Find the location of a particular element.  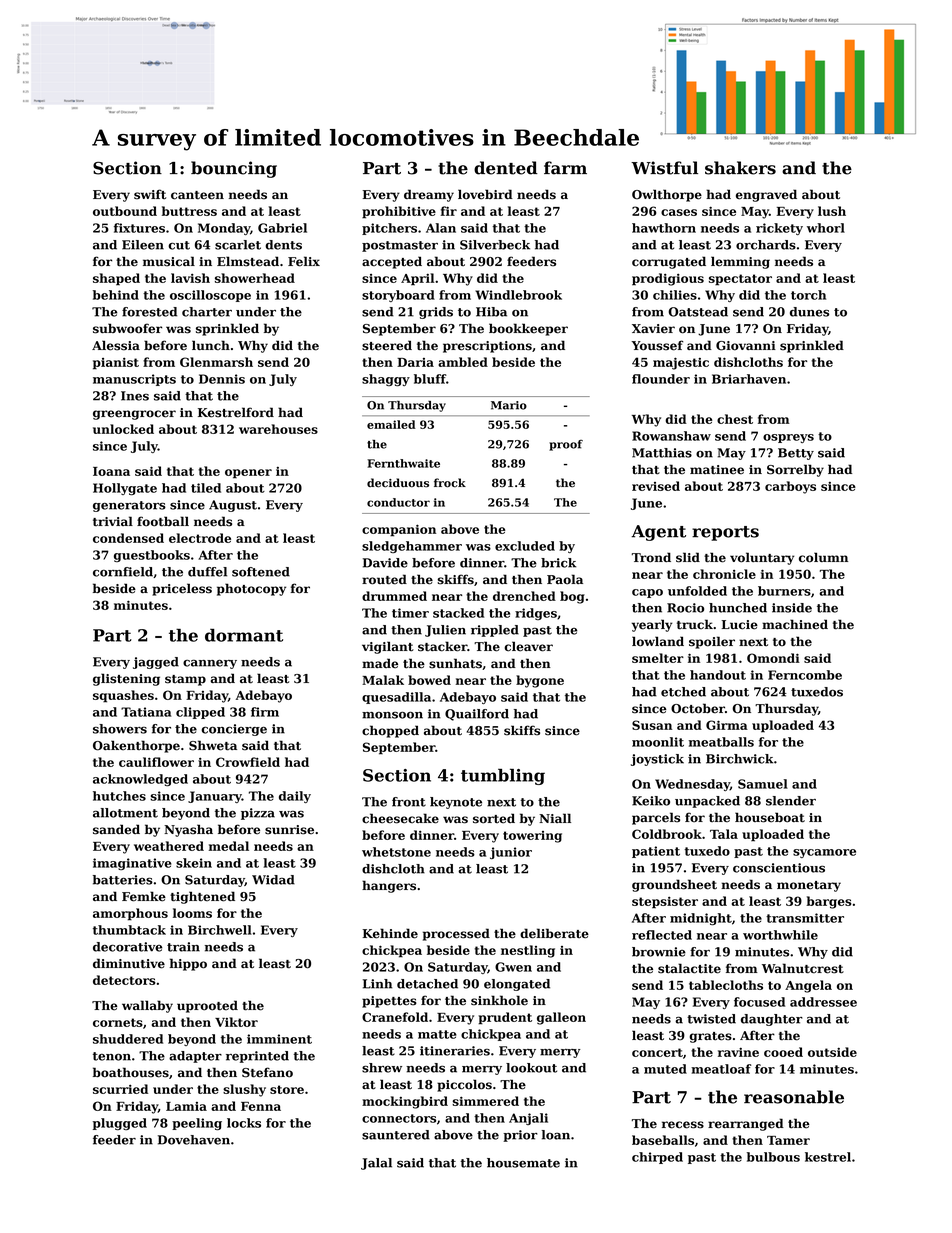

Silverbeck is located at coordinates (495, 245).
